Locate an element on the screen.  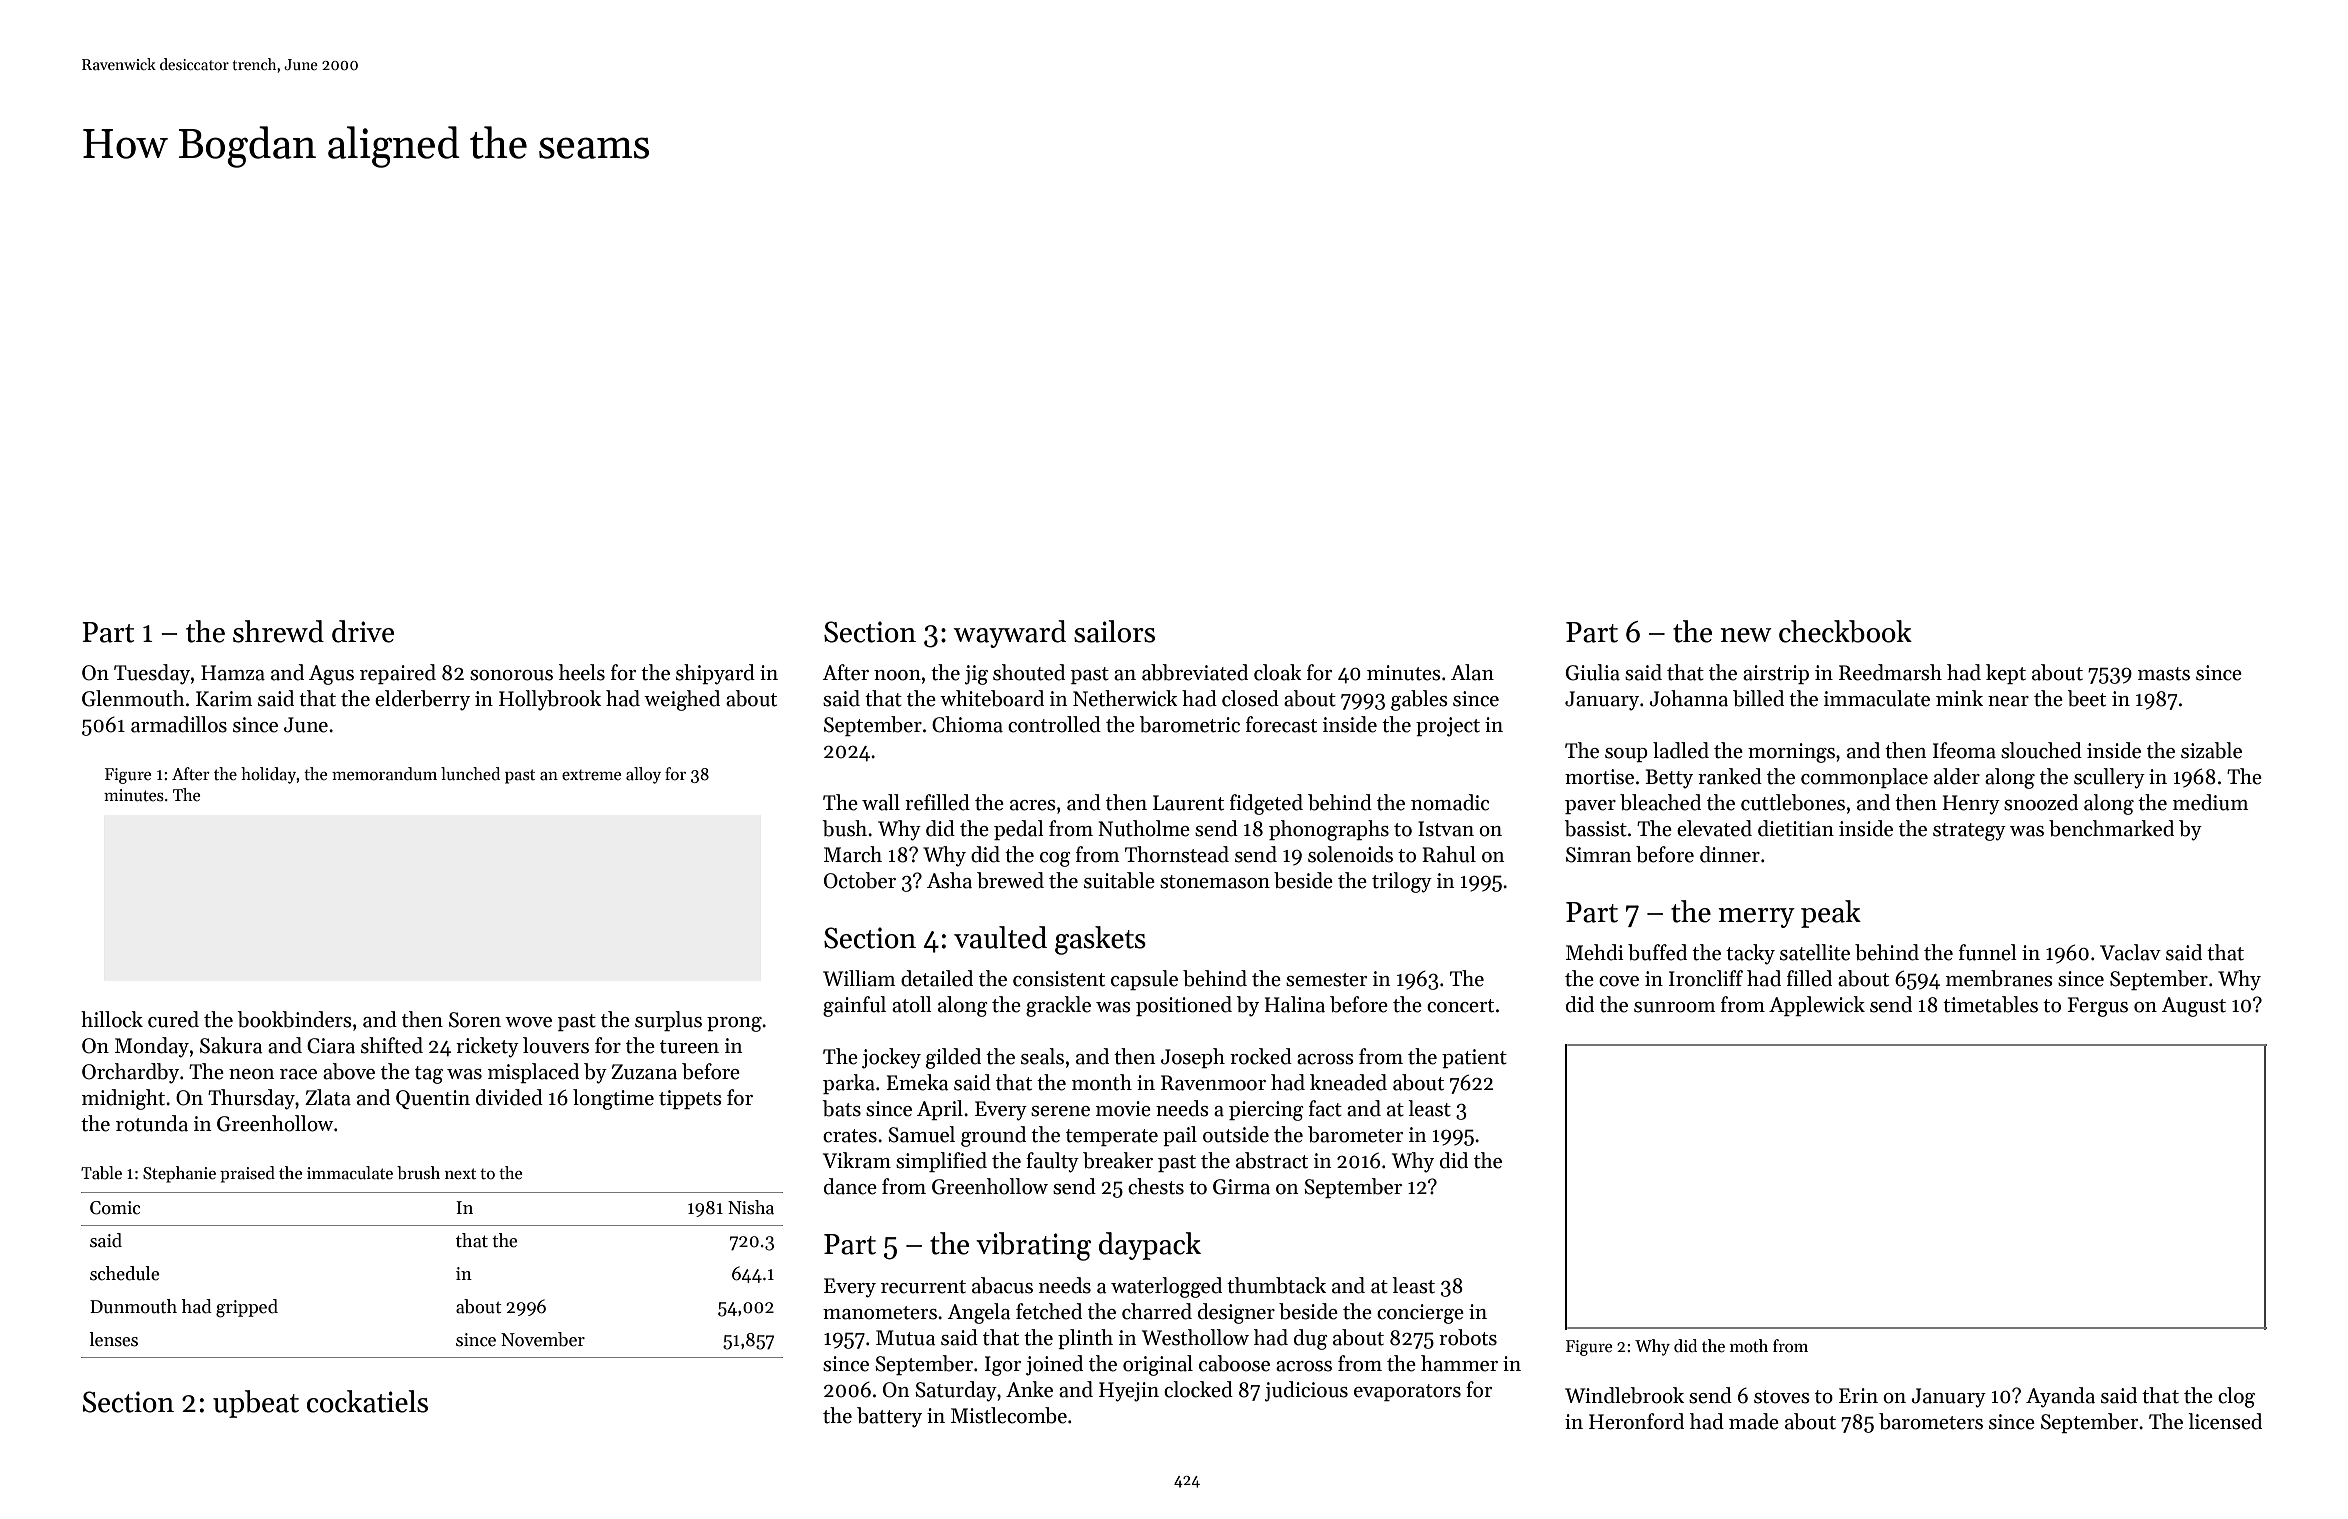
April is located at coordinates (940, 1110).
